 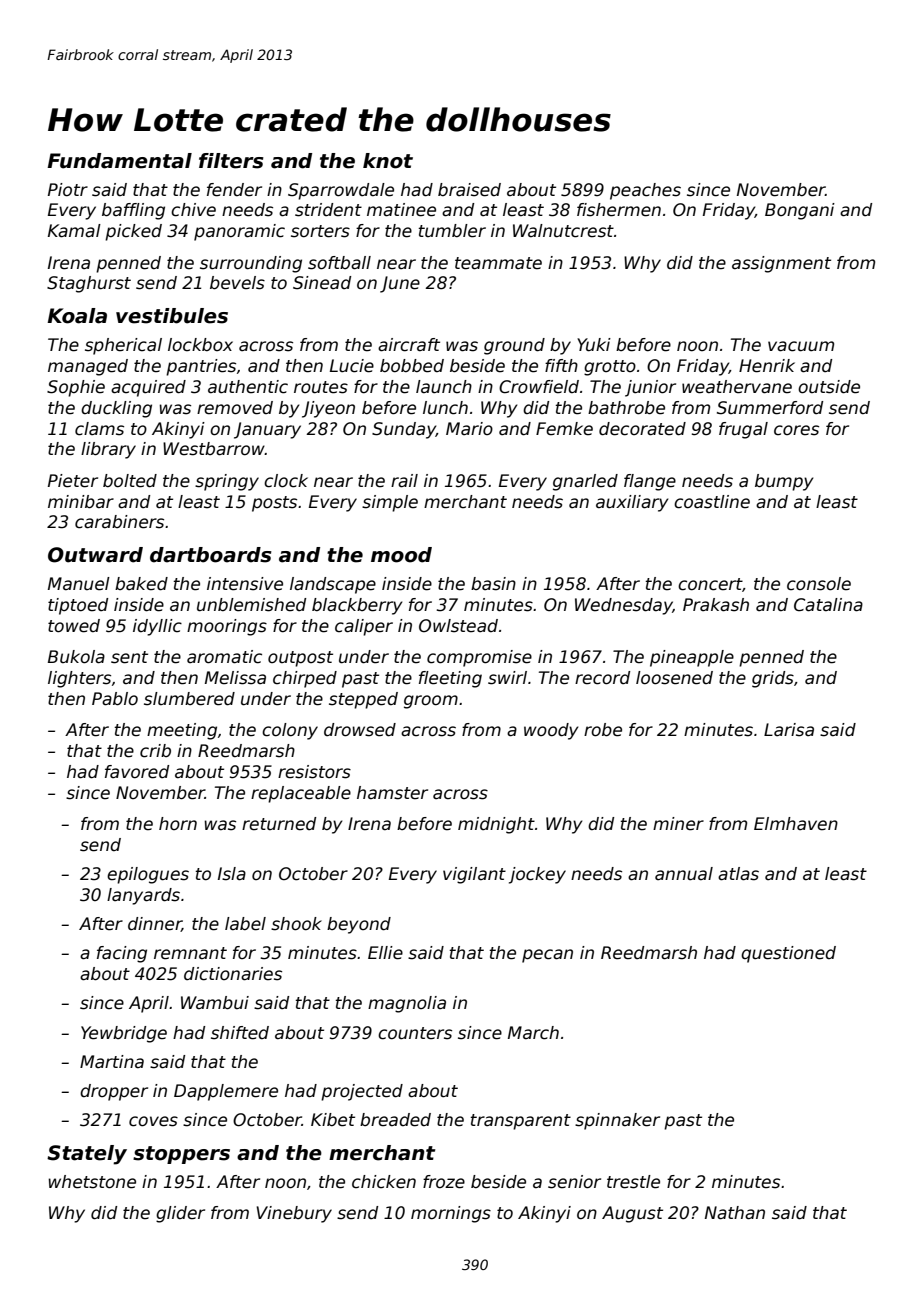 What do you see at coordinates (388, 161) in the image?
I see `knot` at bounding box center [388, 161].
